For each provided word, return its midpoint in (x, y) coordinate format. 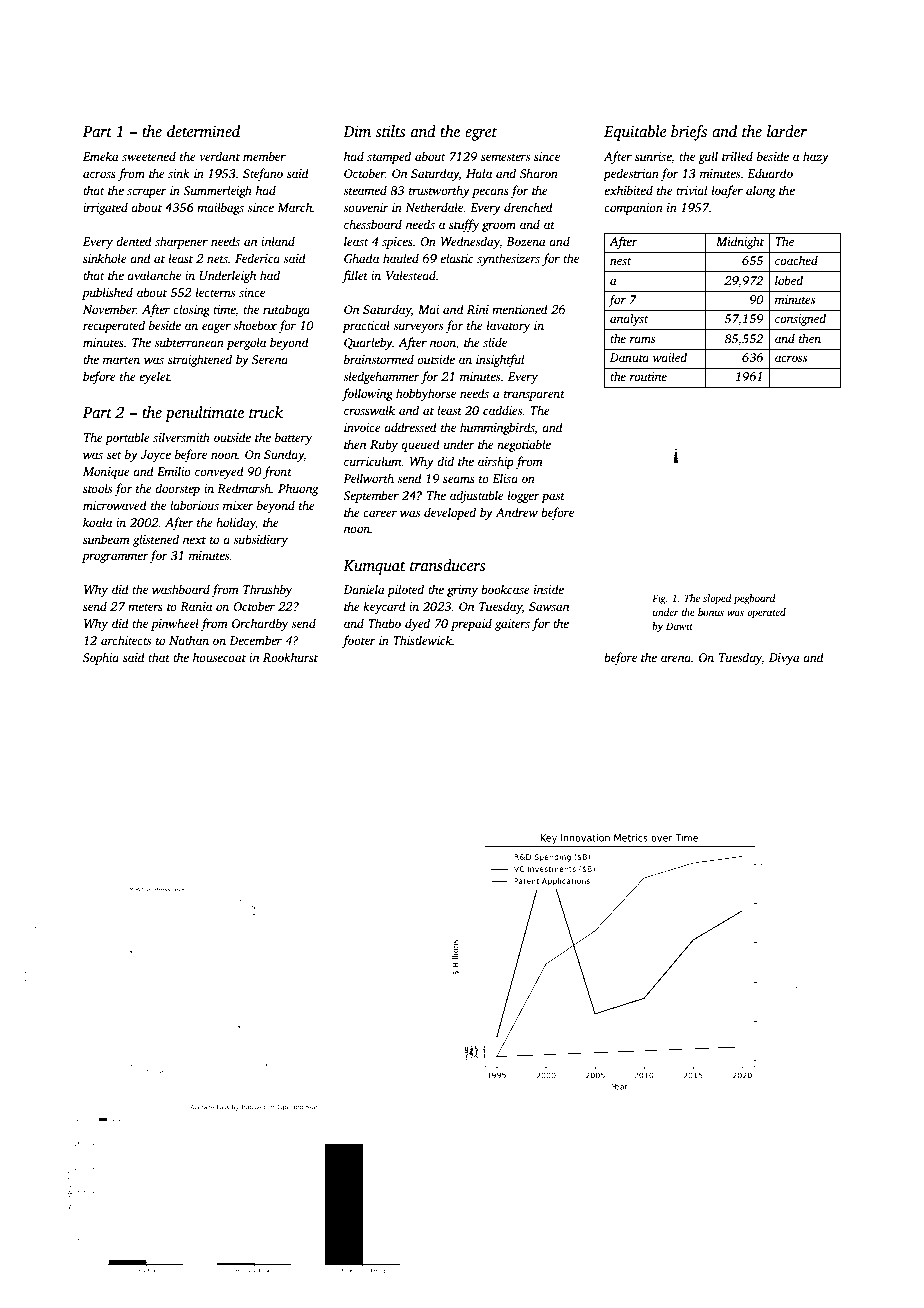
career (380, 513)
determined (203, 131)
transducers (447, 565)
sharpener (181, 242)
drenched (528, 207)
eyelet (154, 377)
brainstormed (379, 359)
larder (787, 131)
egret (481, 134)
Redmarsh (244, 488)
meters (145, 607)
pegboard (755, 599)
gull (708, 157)
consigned (800, 319)
